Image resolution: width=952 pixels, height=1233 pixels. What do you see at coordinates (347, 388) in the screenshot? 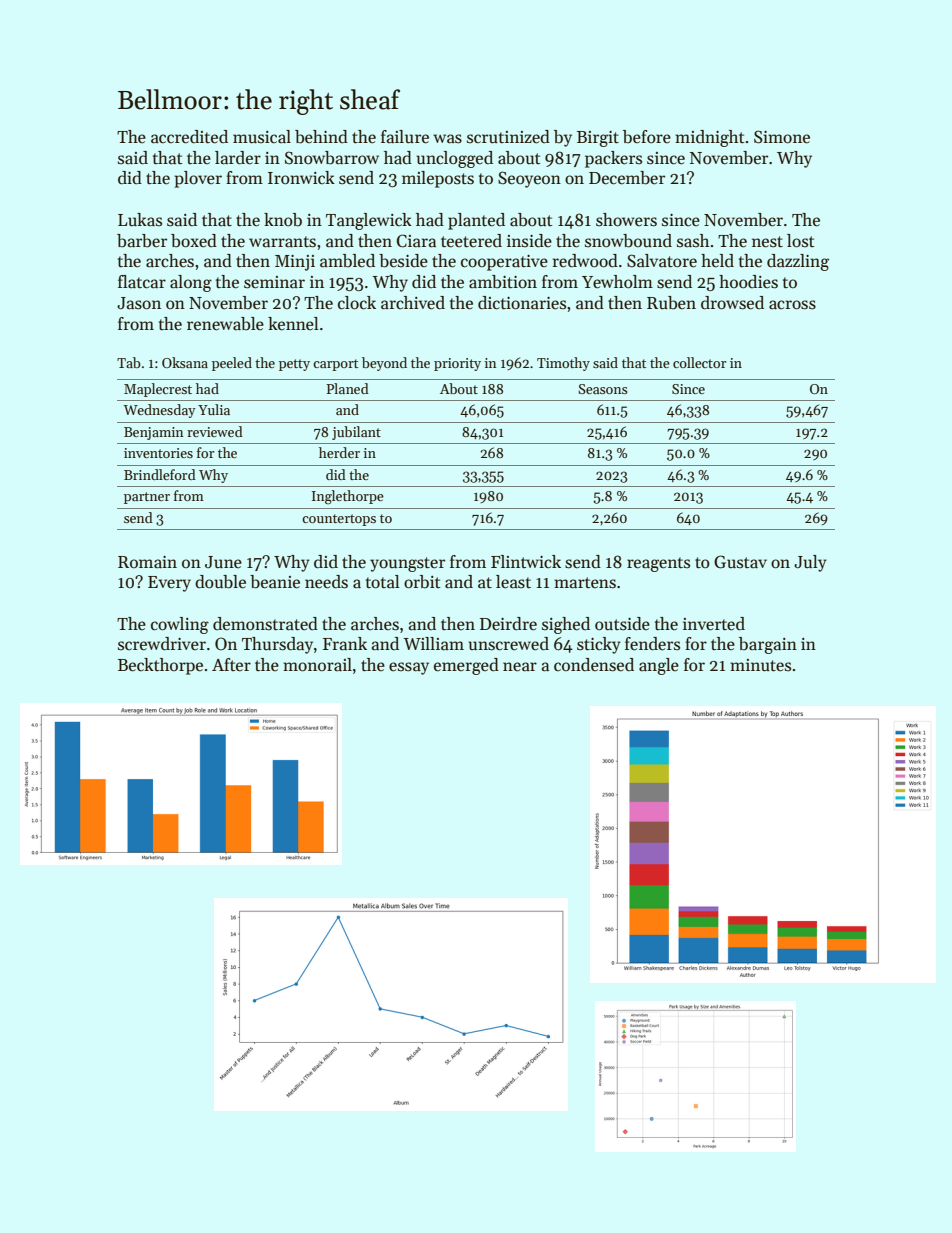
I see `Planed` at bounding box center [347, 388].
